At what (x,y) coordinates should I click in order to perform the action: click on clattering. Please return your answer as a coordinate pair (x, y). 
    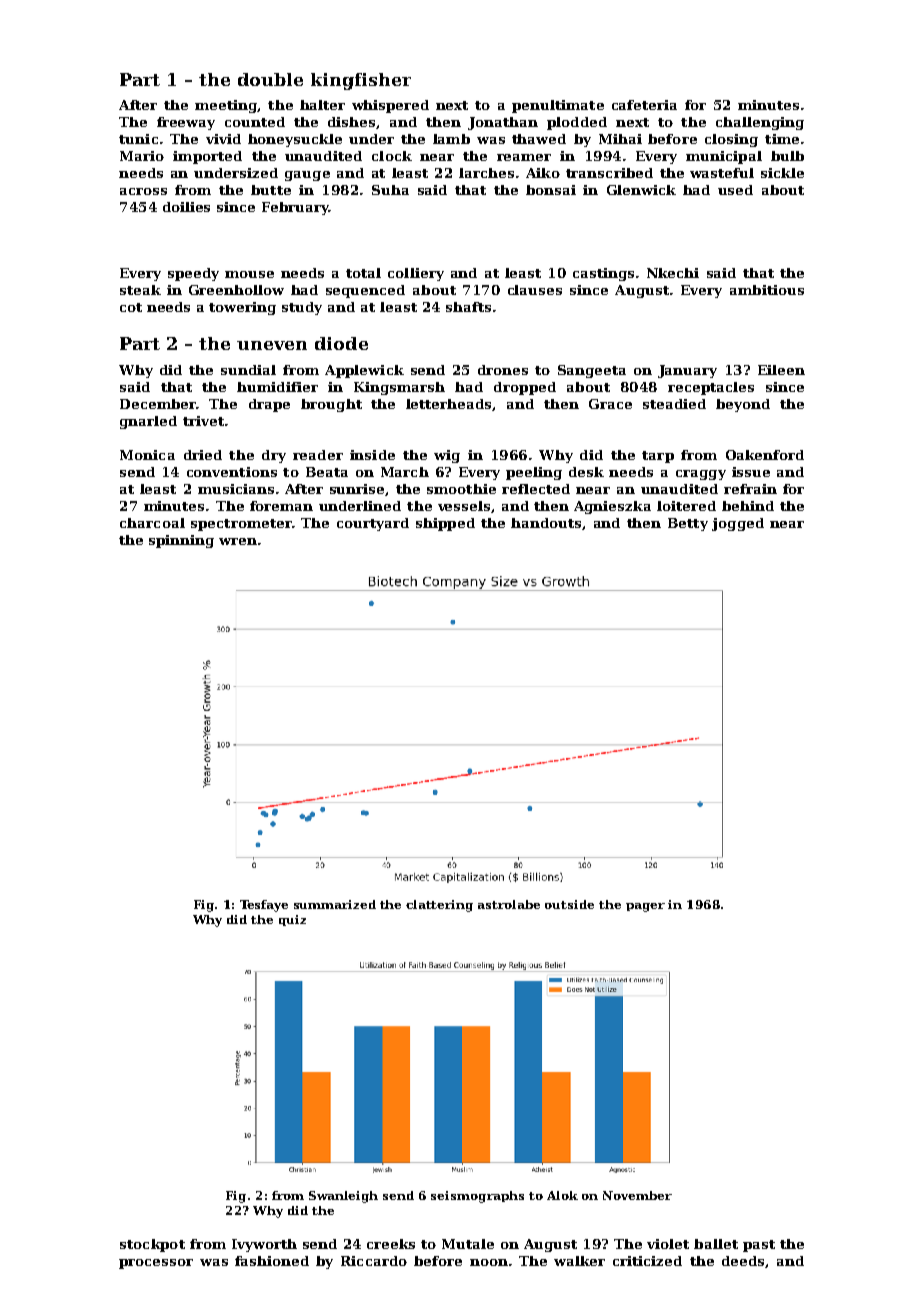
    Looking at the image, I should click on (439, 906).
